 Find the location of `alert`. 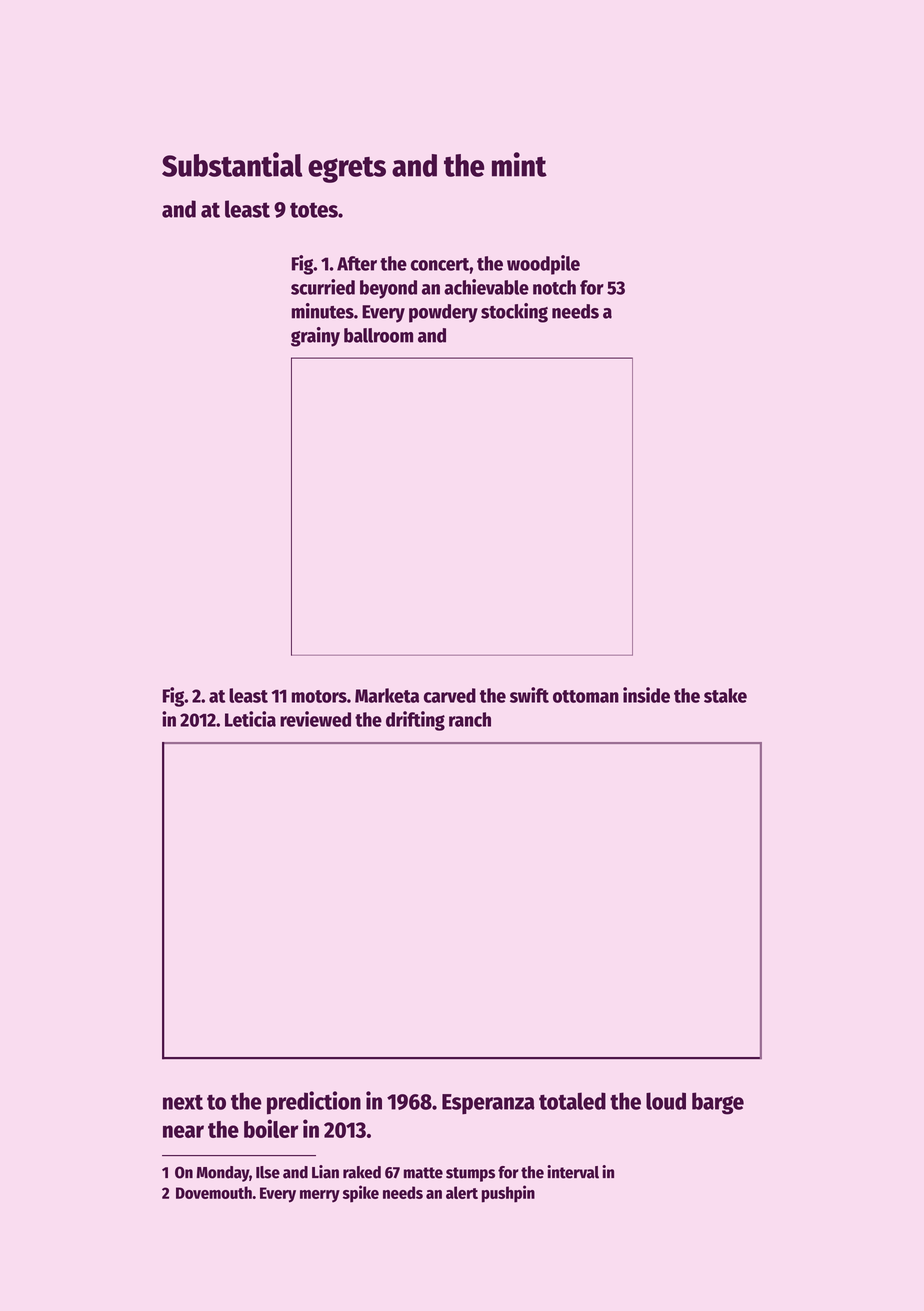

alert is located at coordinates (462, 1192).
